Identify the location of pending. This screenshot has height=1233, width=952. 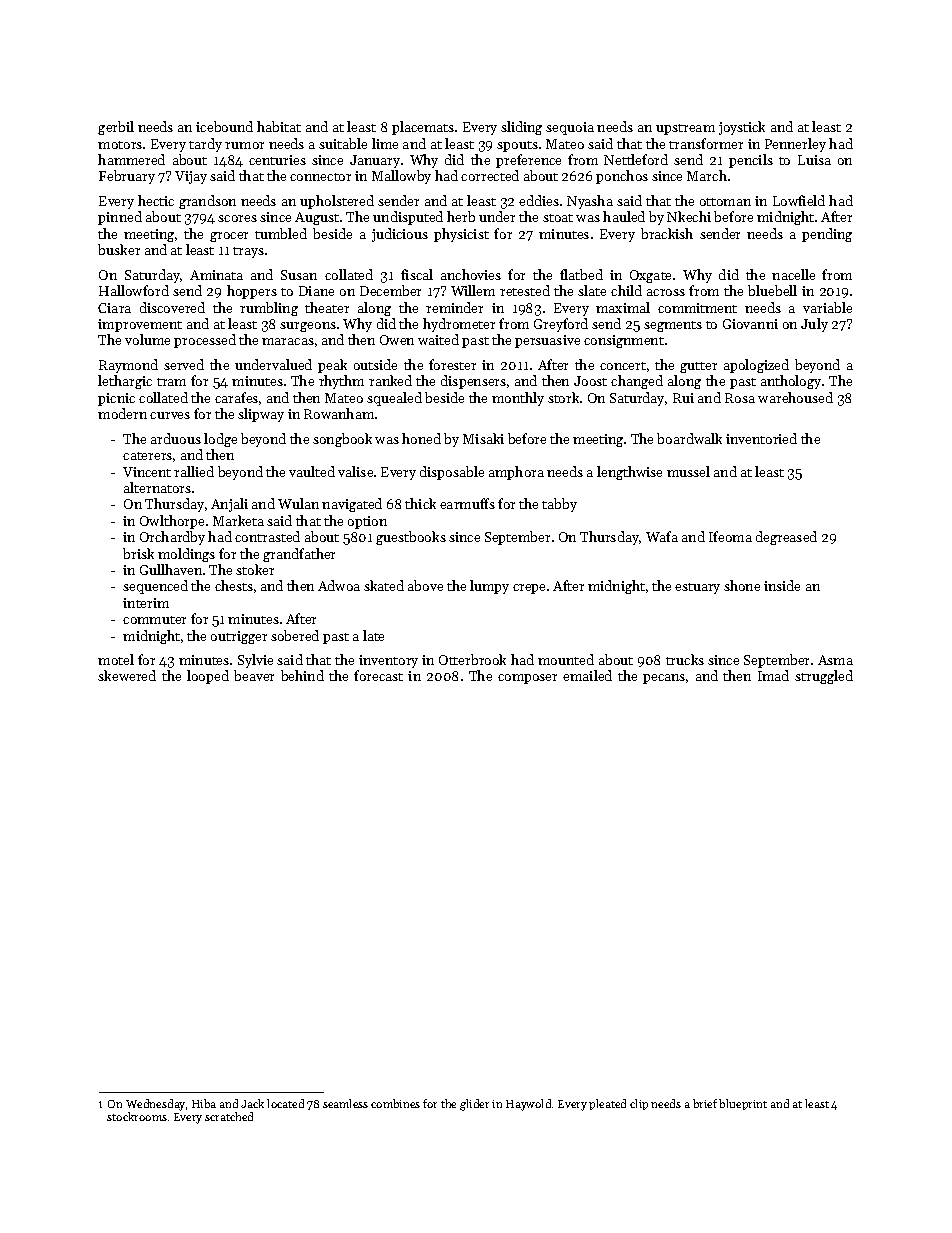
(827, 235).
